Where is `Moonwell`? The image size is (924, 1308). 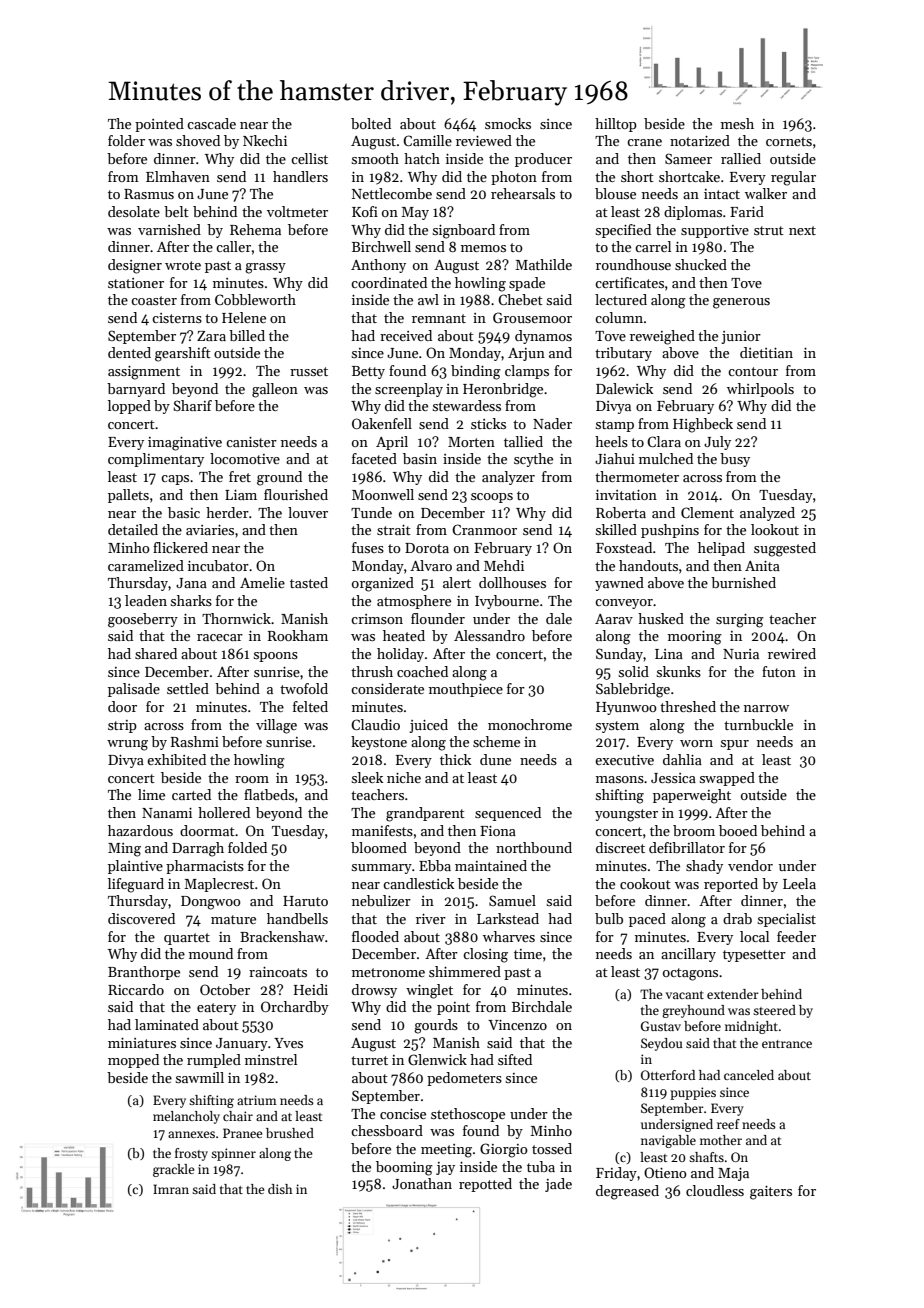
Moonwell is located at coordinates (383, 494).
